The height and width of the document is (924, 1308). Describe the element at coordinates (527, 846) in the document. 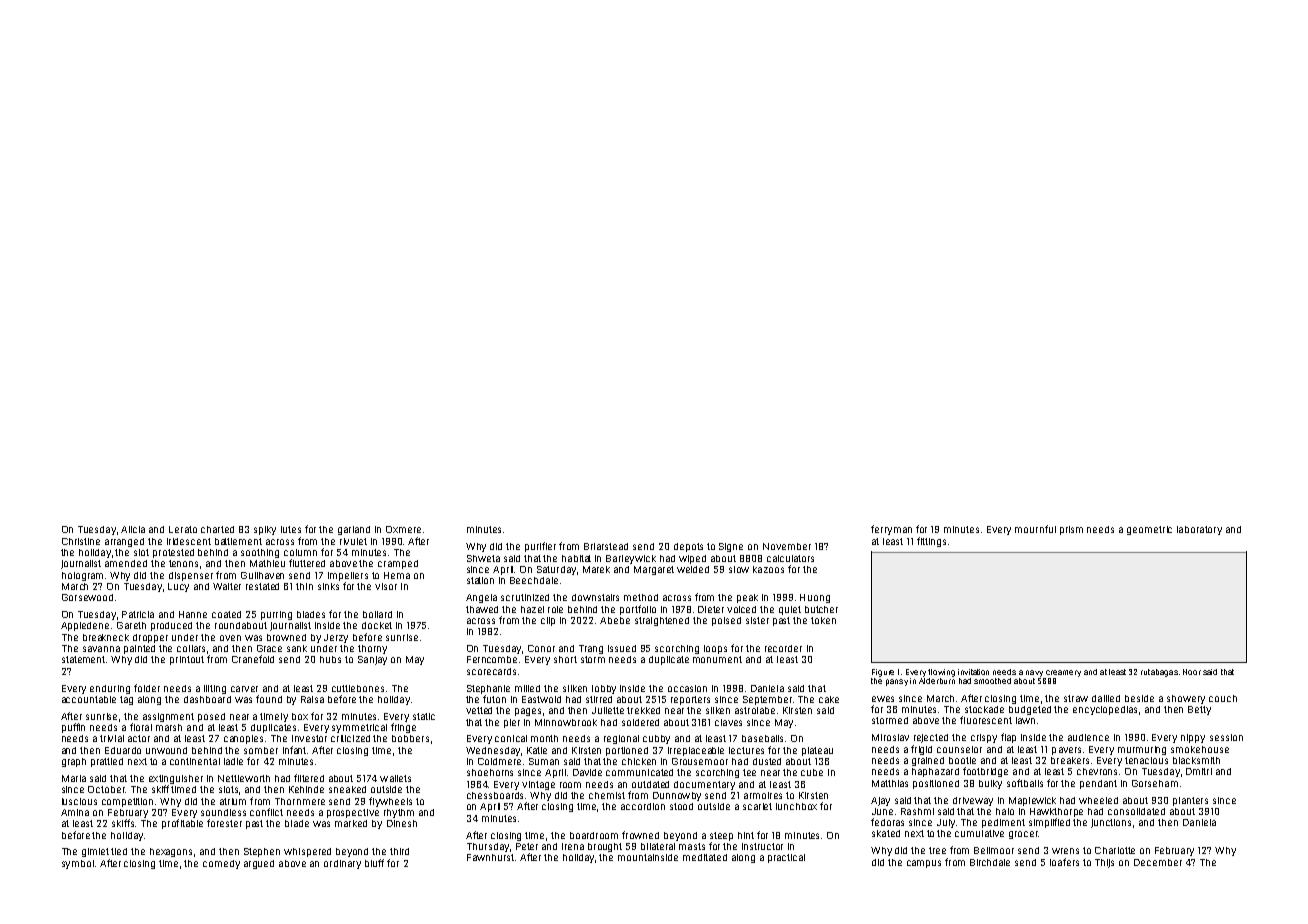

I see `Peter` at that location.
